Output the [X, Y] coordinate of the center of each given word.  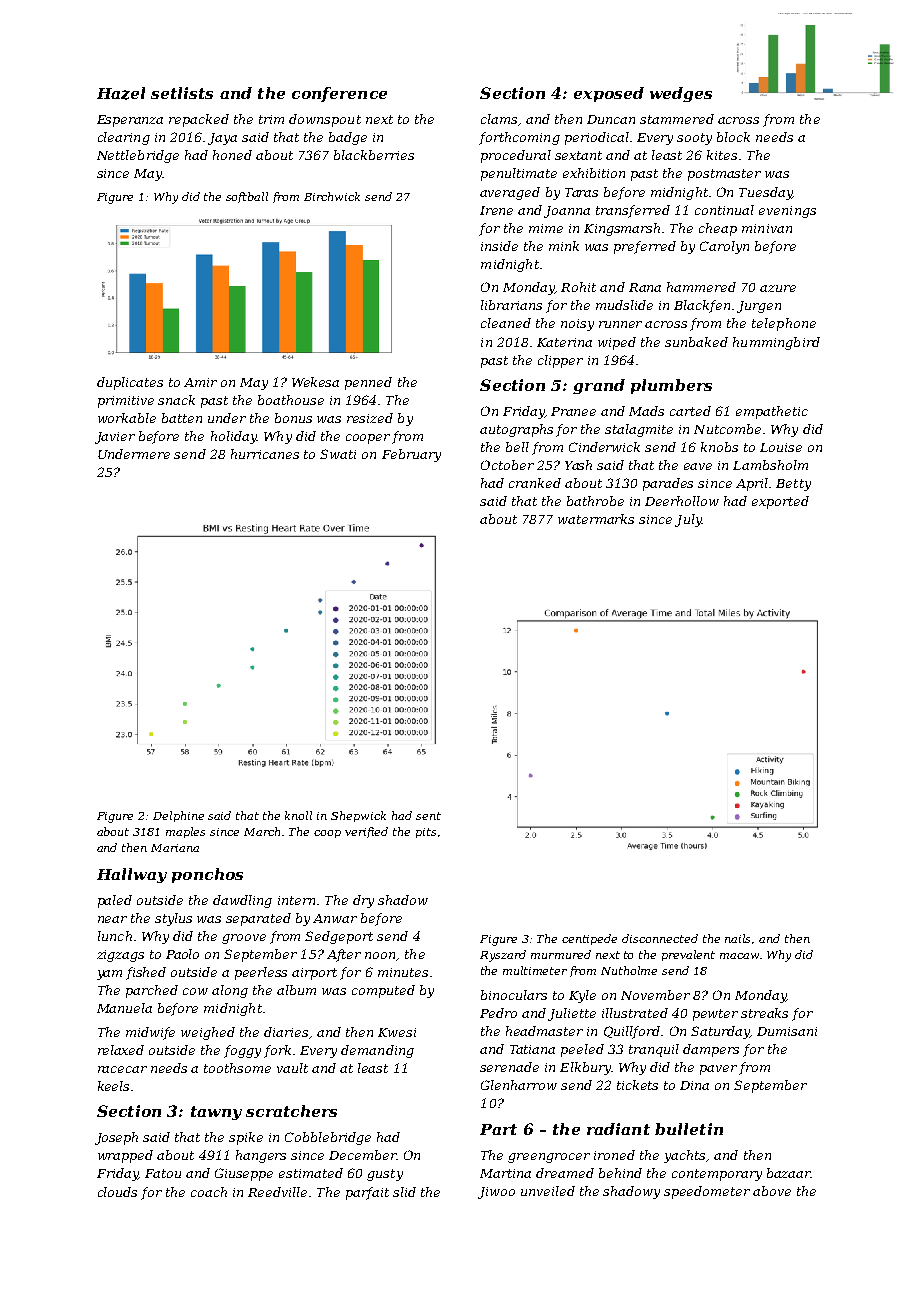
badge [348, 138]
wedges [681, 94]
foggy [242, 1051]
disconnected [660, 938]
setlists [182, 93]
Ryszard [503, 956]
